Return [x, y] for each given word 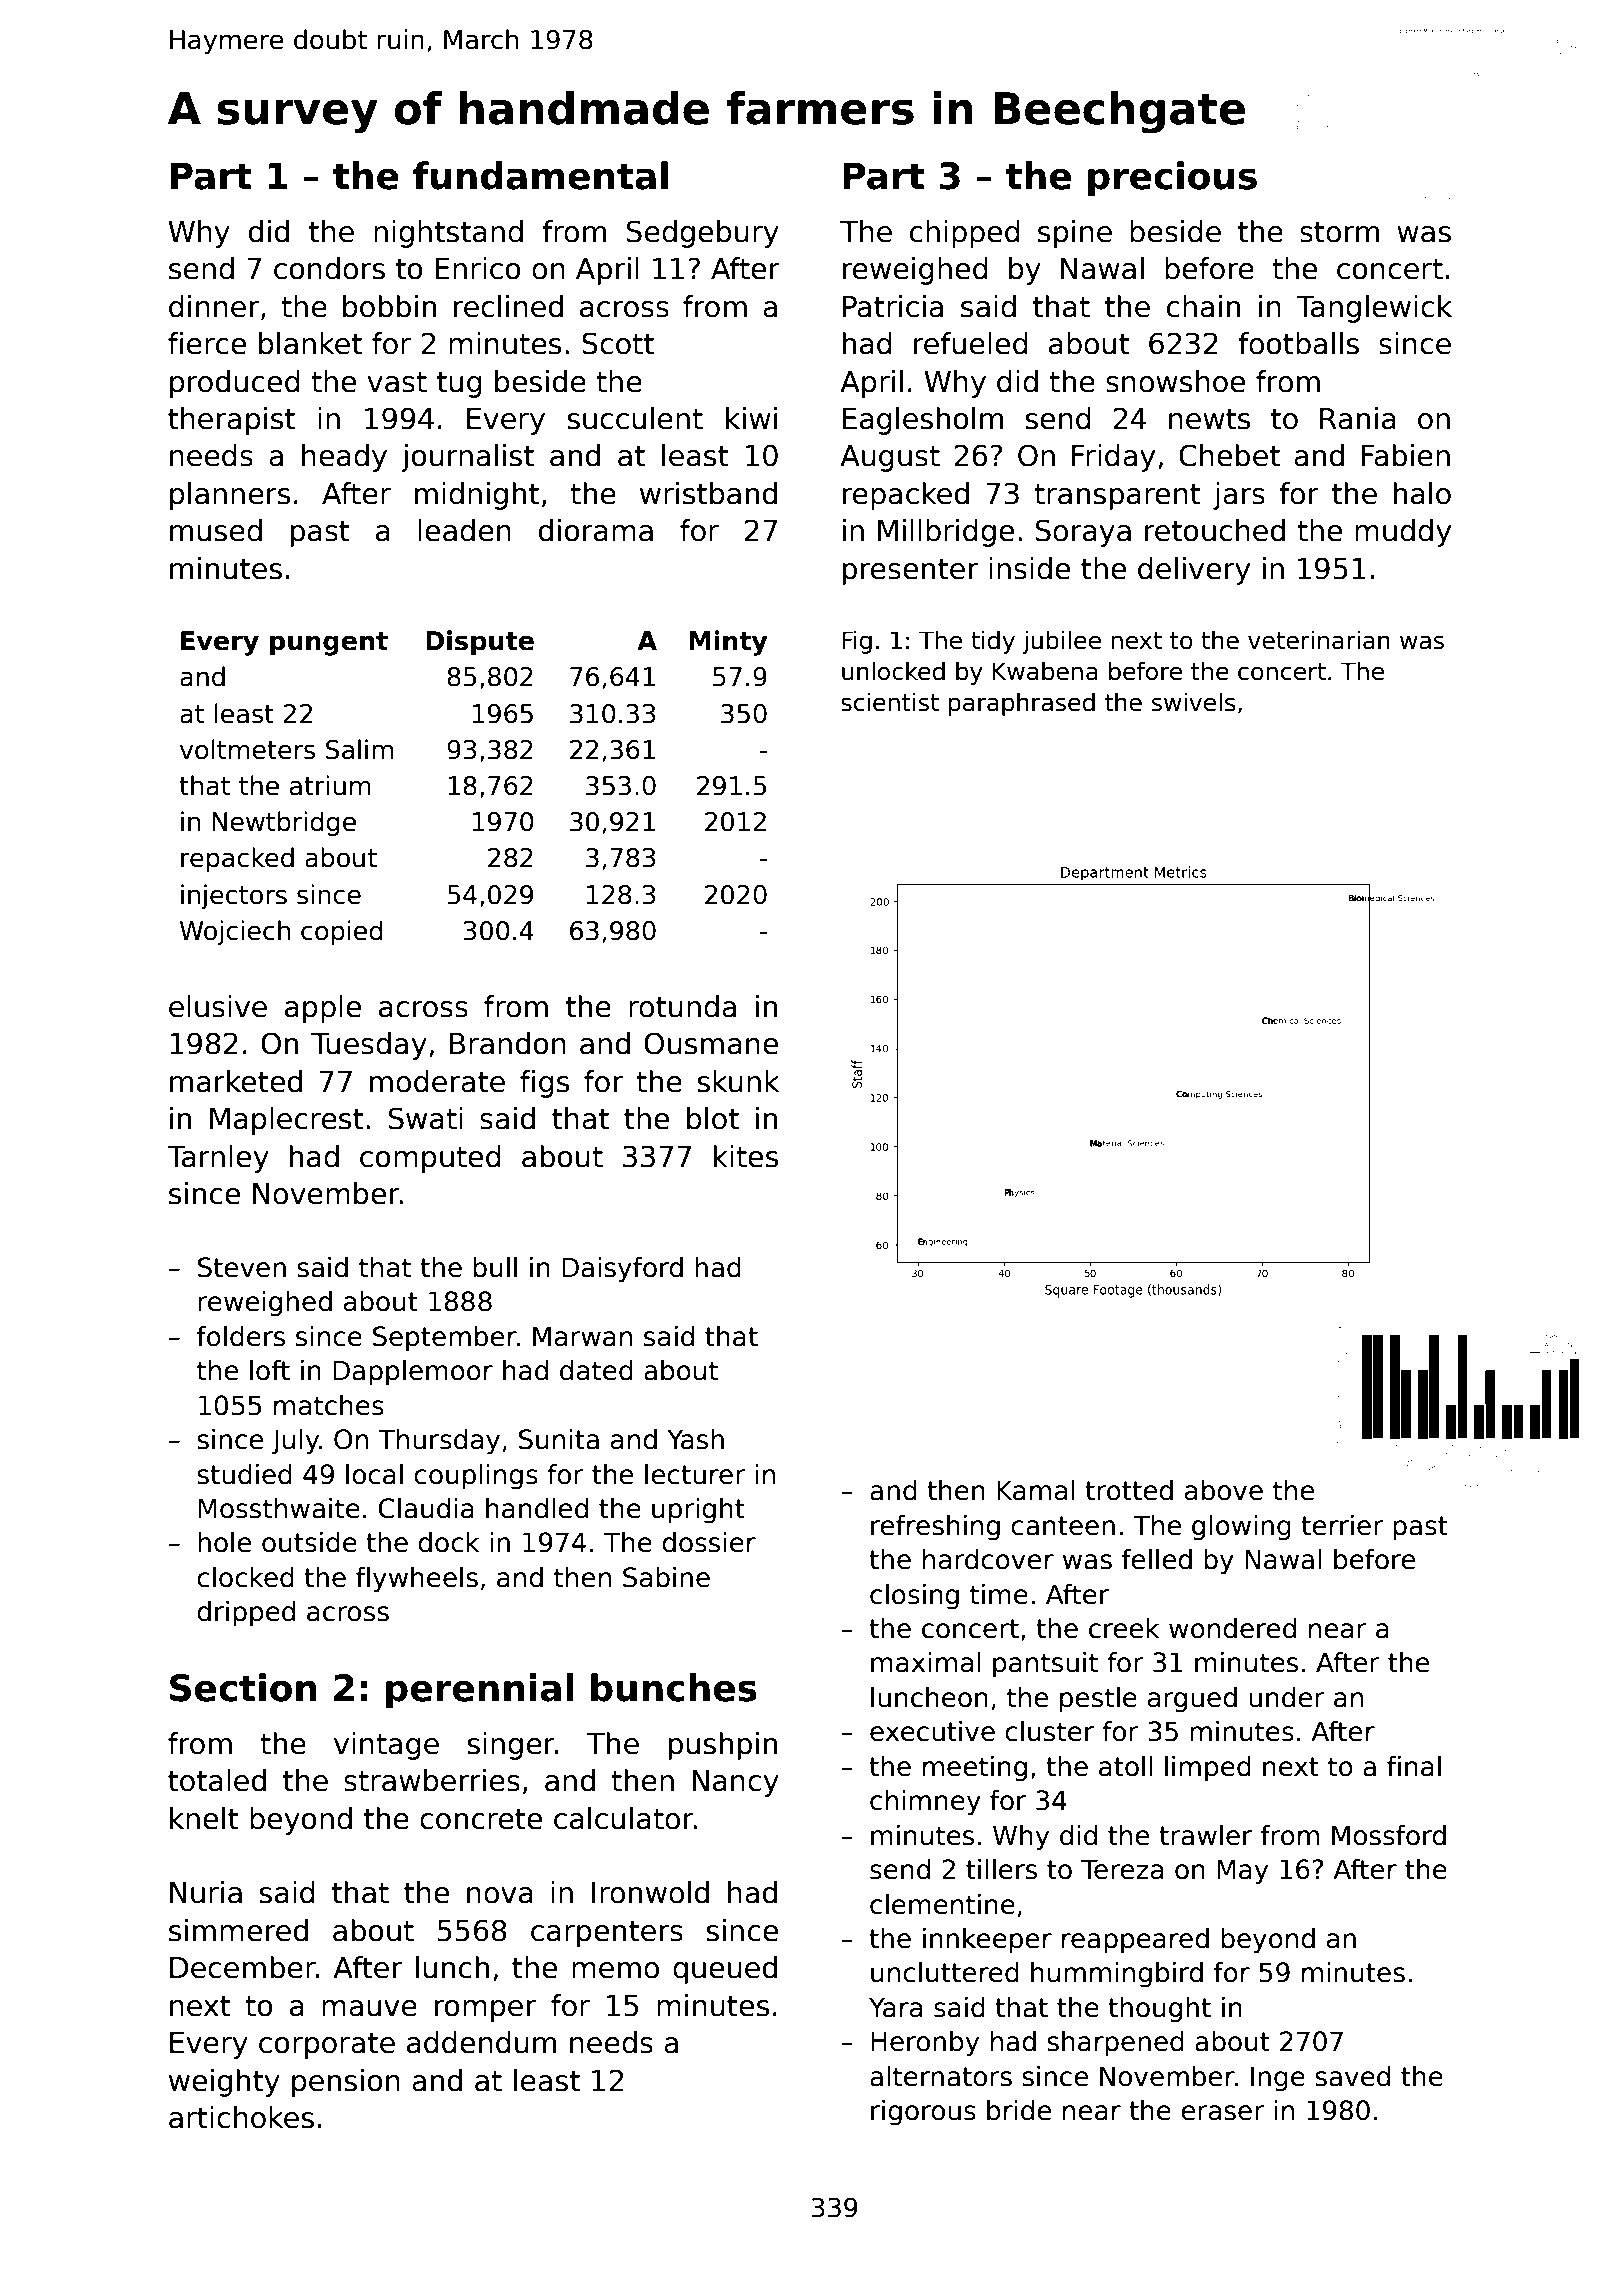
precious [1172, 179]
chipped [965, 234]
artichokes [241, 2117]
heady [344, 458]
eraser [1222, 2113]
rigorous [923, 2113]
